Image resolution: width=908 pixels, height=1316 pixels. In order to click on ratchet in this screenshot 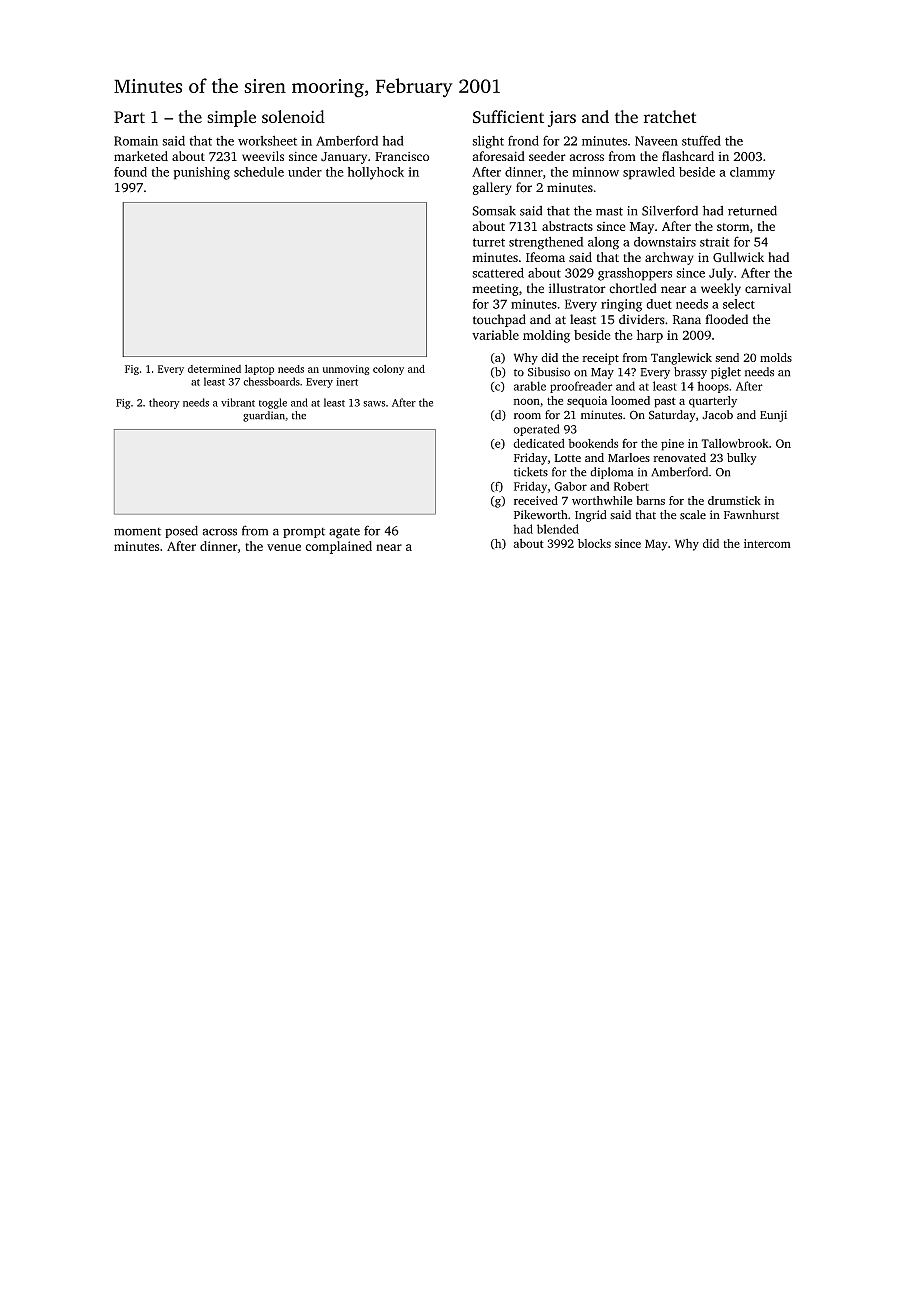, I will do `click(670, 116)`.
